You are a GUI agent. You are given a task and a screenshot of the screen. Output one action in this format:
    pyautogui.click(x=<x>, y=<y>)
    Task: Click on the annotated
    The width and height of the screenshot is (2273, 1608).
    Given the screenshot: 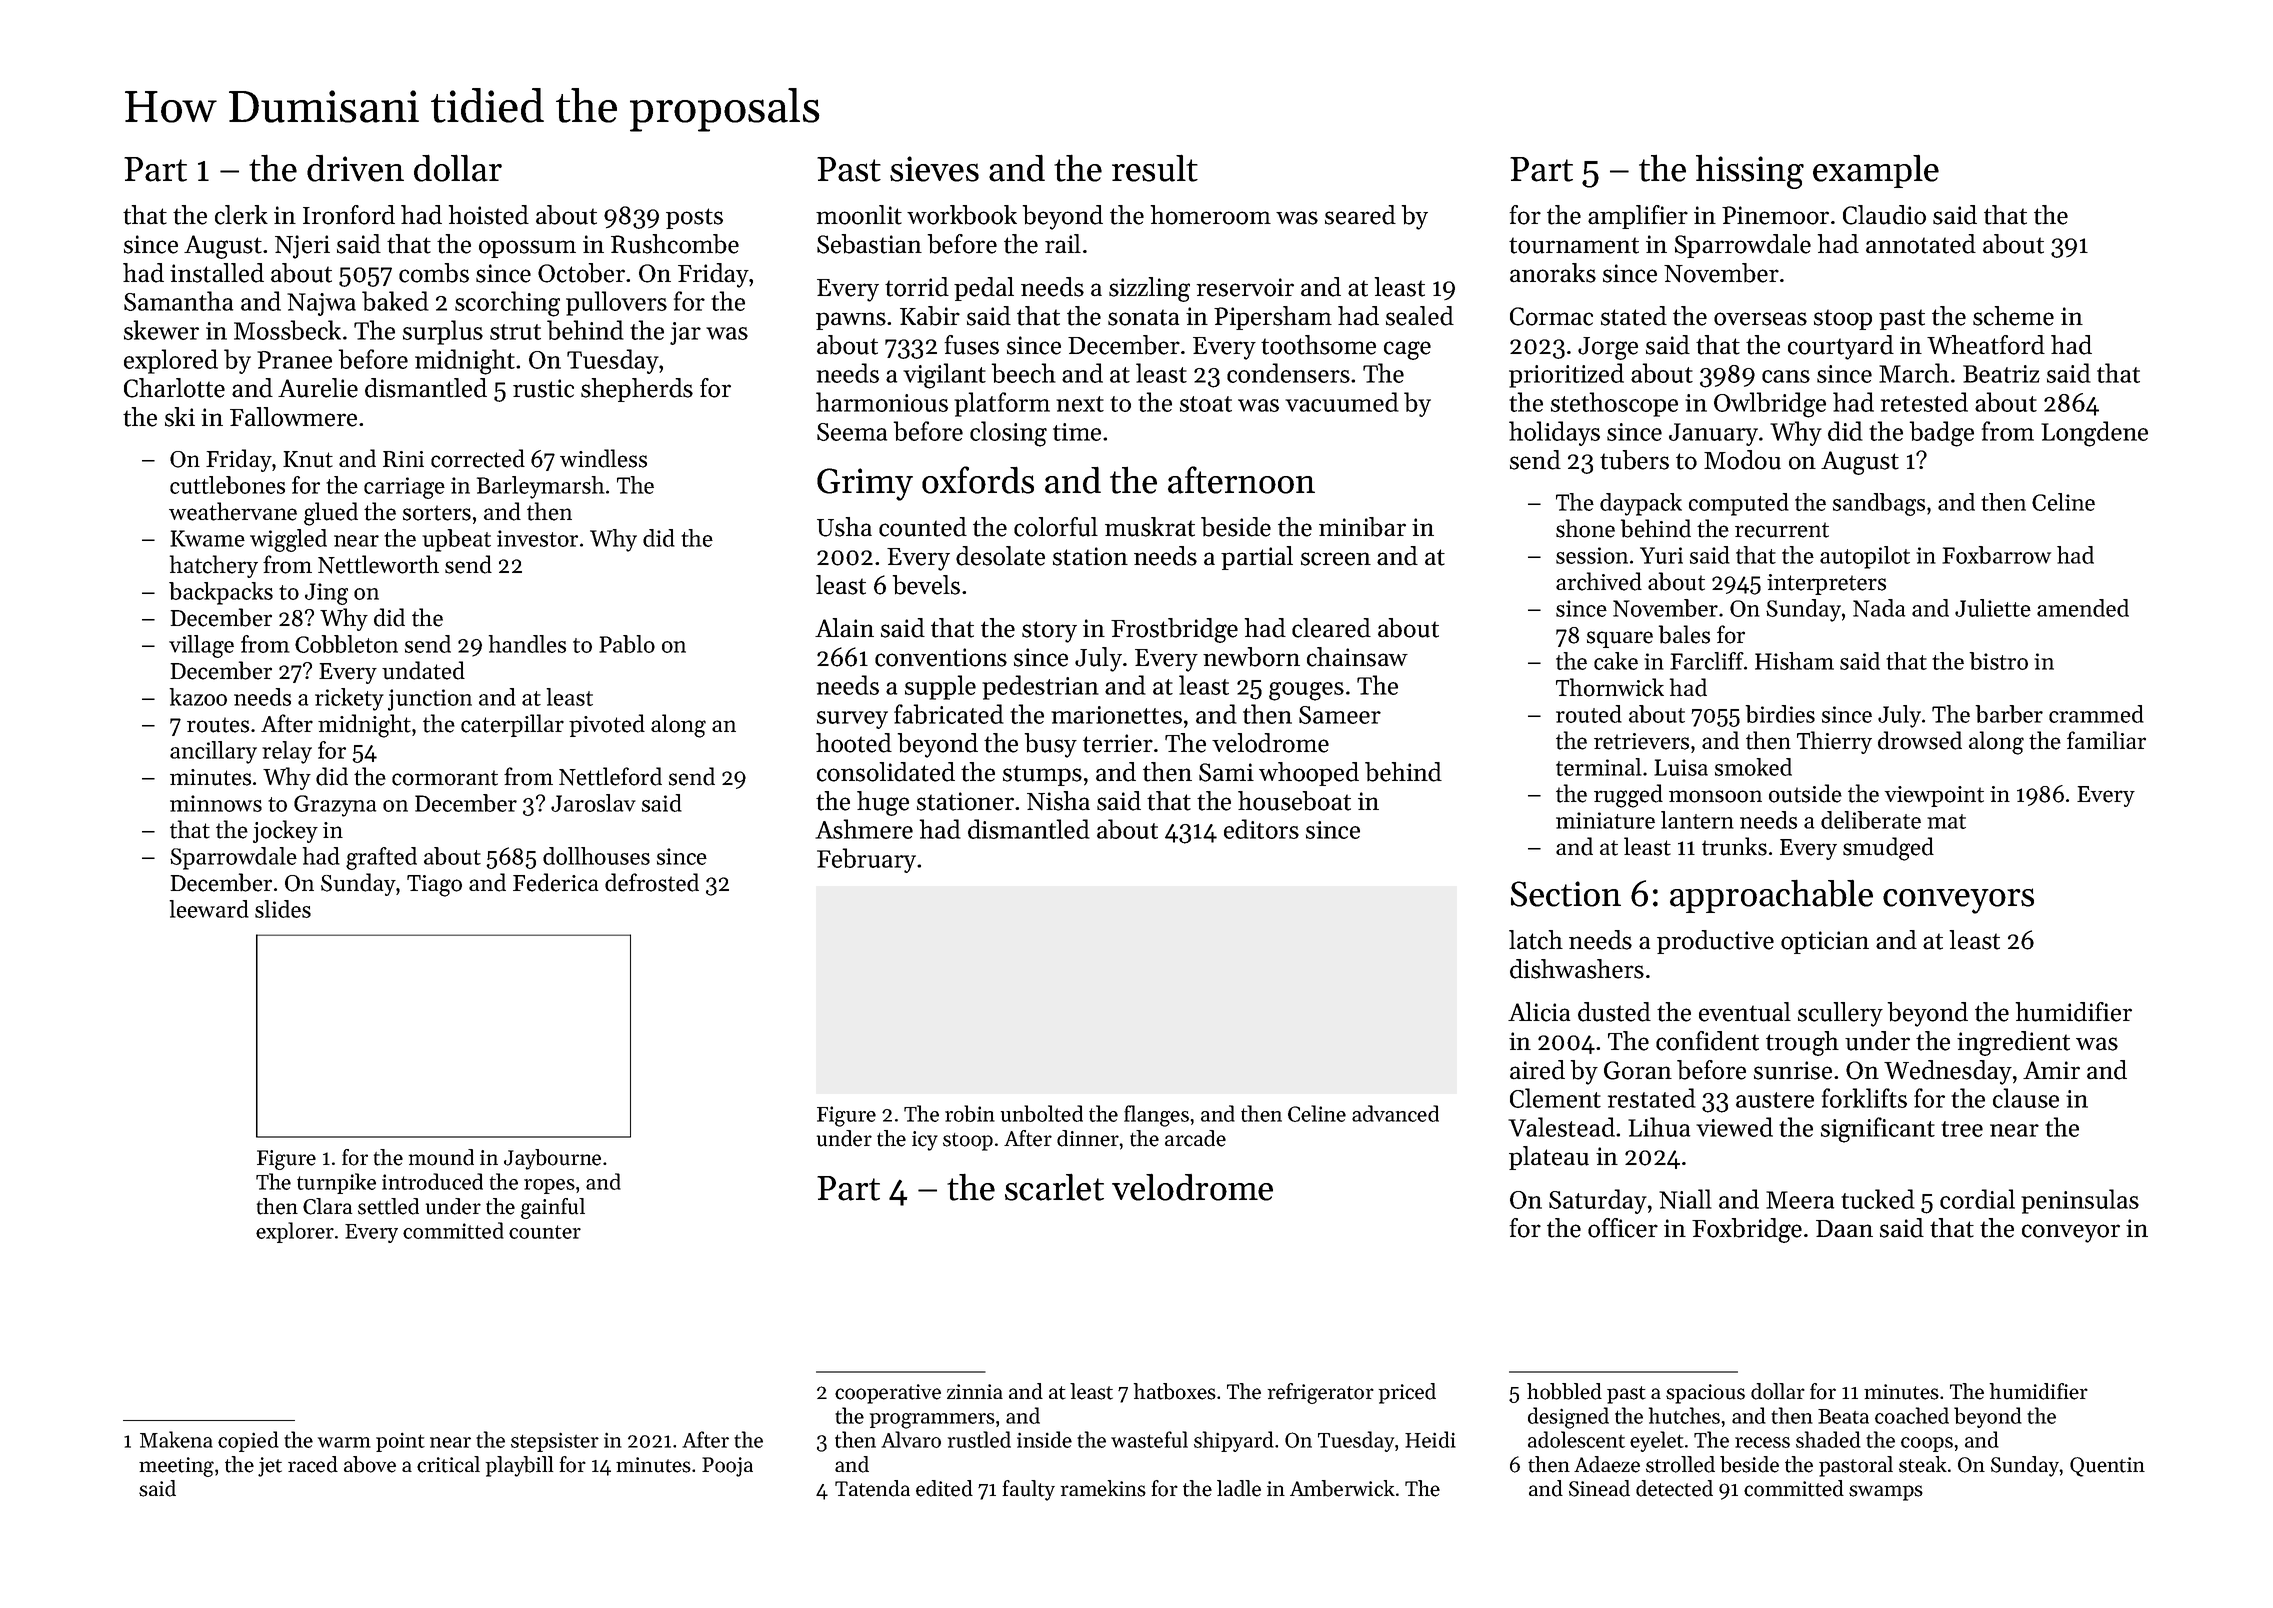 What is the action you would take?
    pyautogui.click(x=1921, y=244)
